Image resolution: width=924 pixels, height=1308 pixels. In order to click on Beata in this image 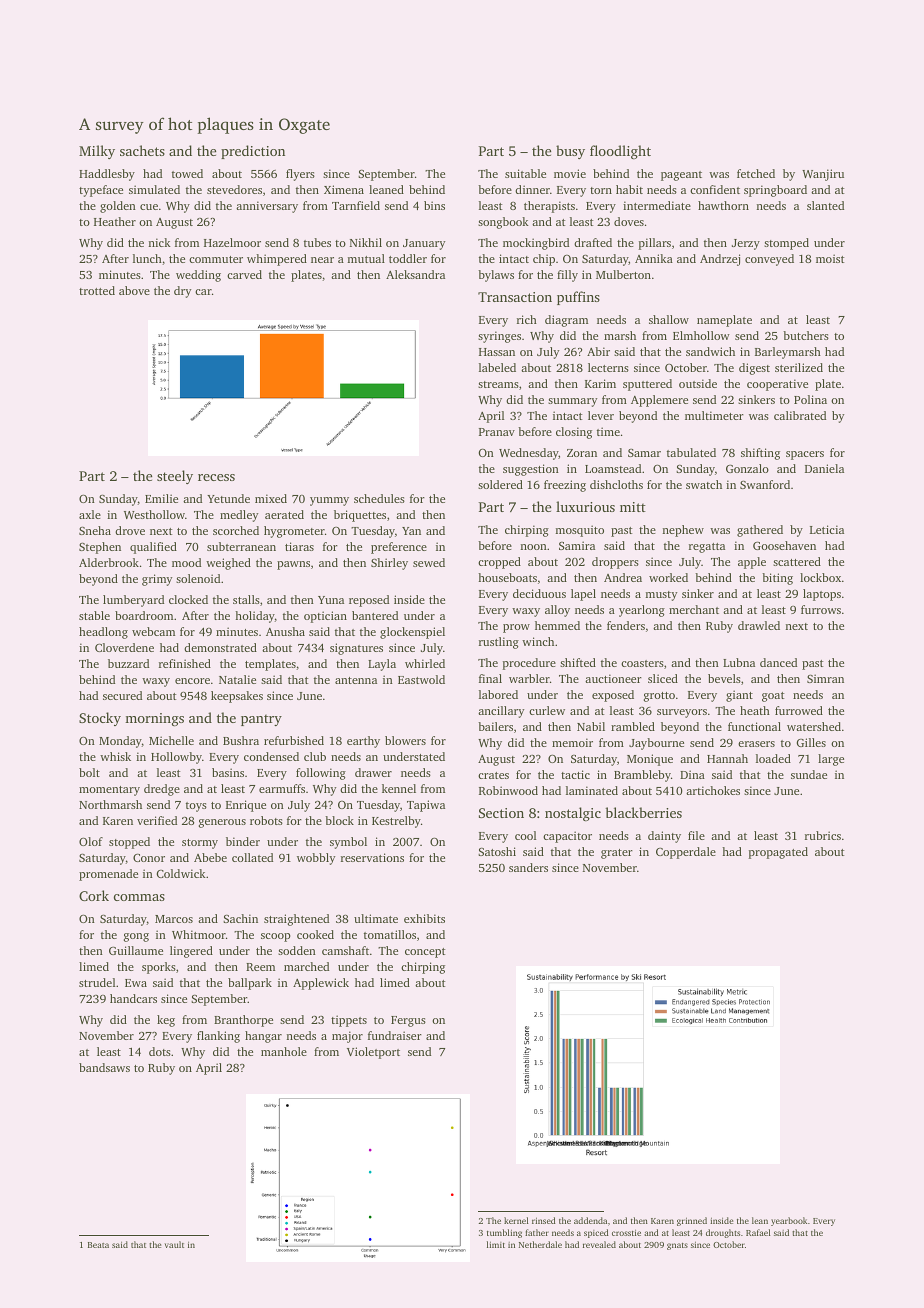, I will do `click(98, 1245)`.
